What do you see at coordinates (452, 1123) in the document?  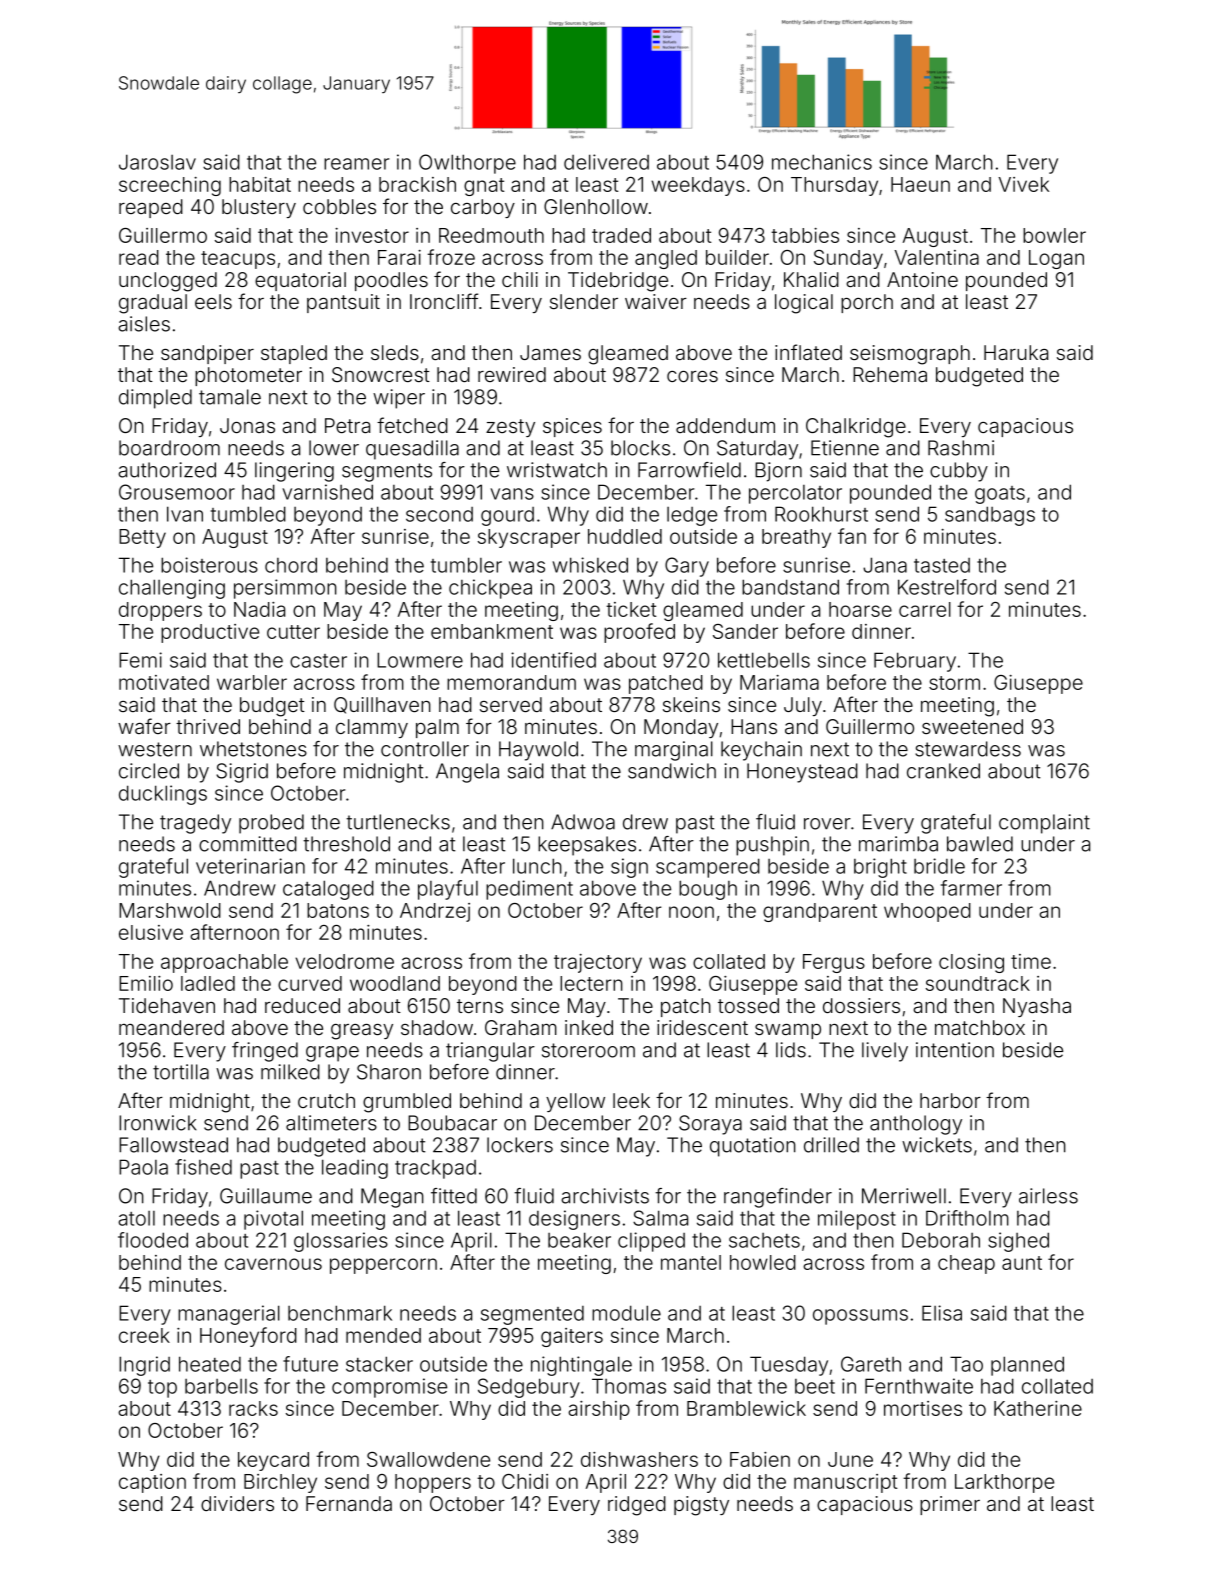 I see `Boubacar` at bounding box center [452, 1123].
